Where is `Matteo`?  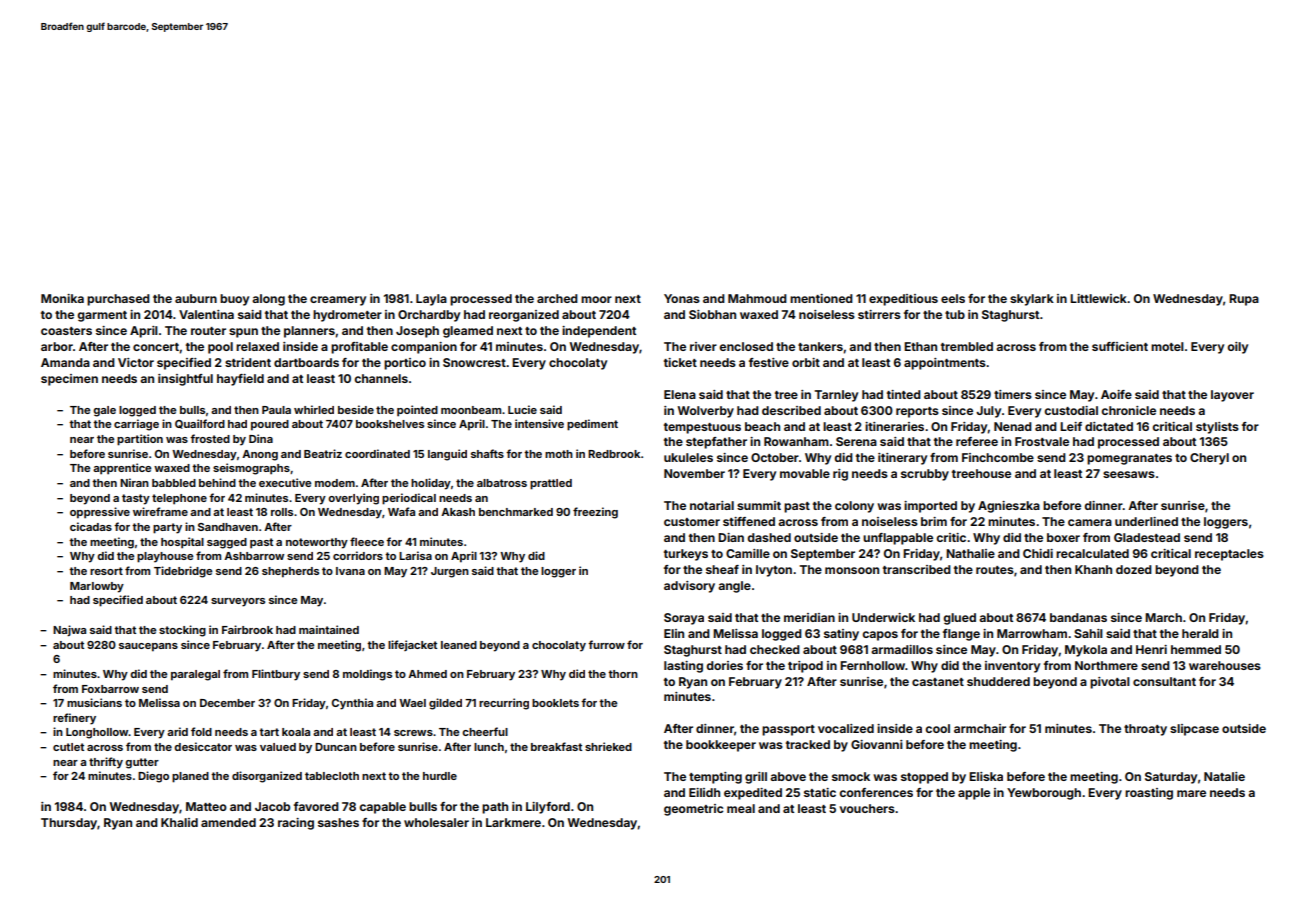 Matteo is located at coordinates (206, 806).
